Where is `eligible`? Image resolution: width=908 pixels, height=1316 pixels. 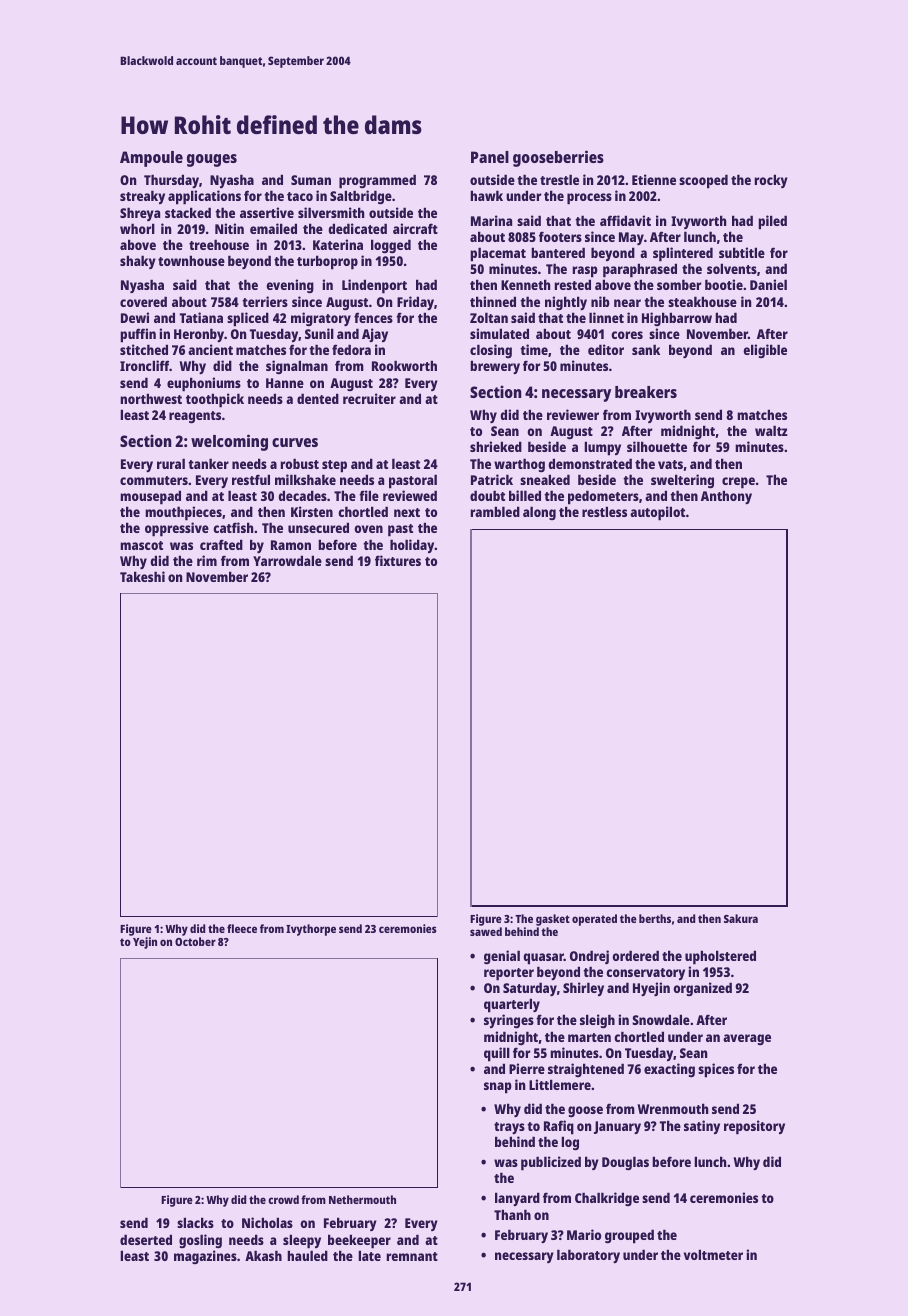
eligible is located at coordinates (765, 351).
